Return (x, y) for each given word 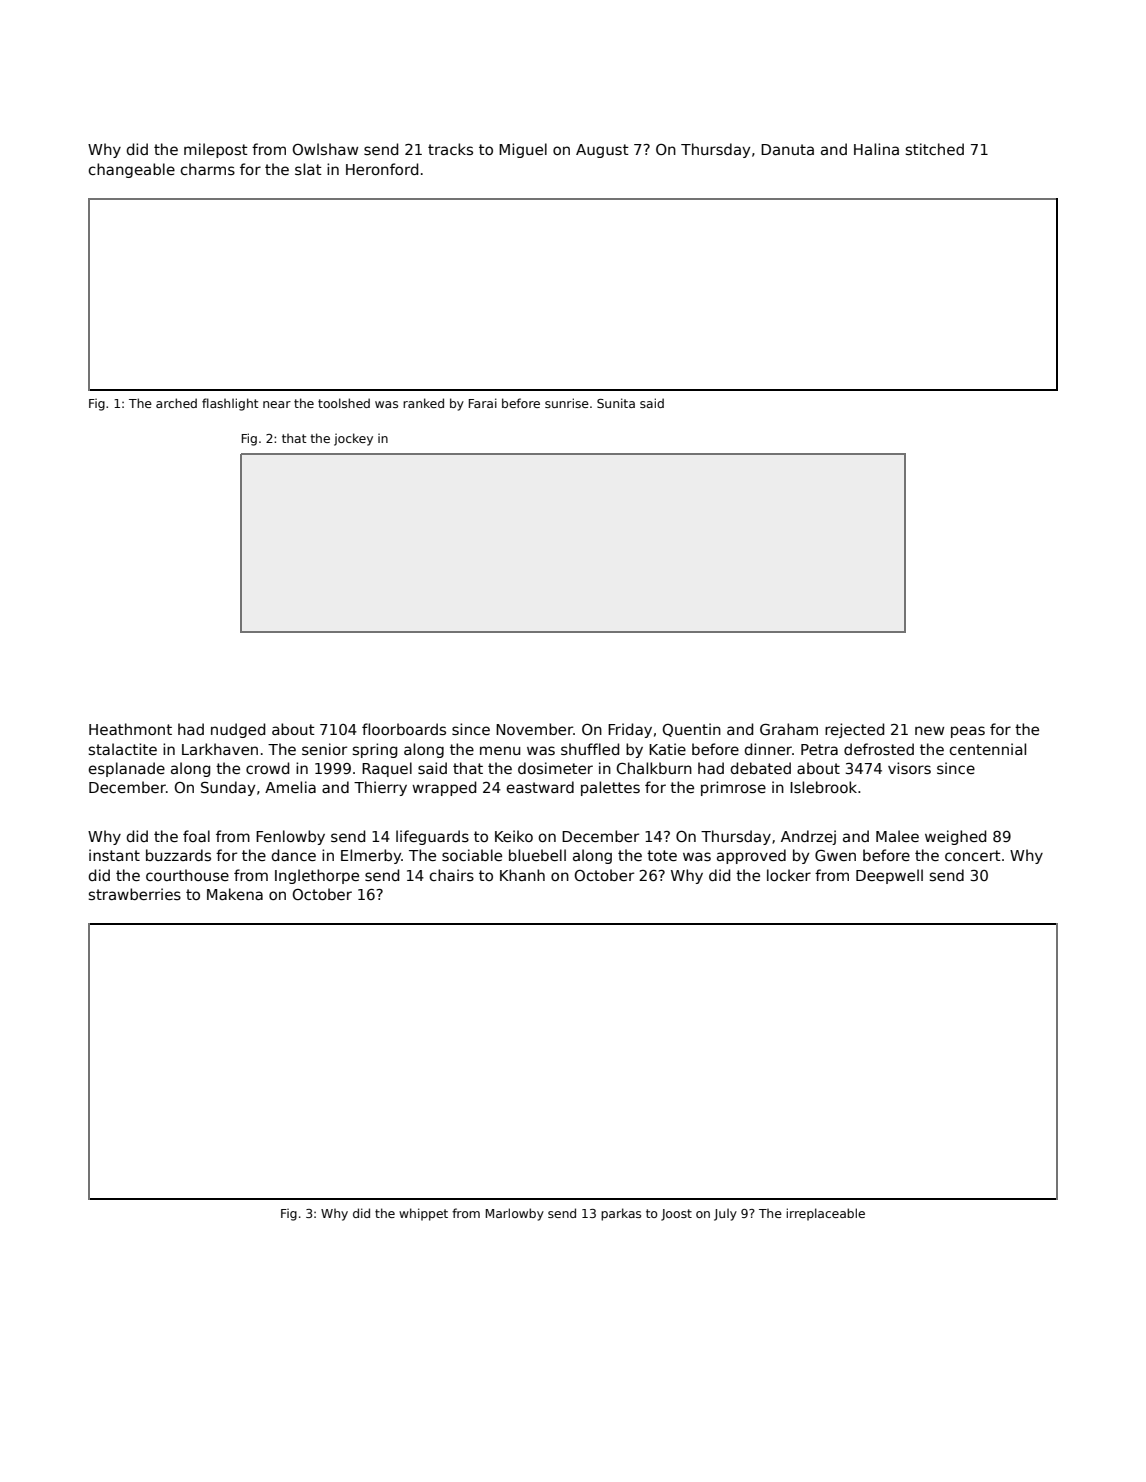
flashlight (230, 404)
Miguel (523, 150)
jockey (353, 439)
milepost (216, 150)
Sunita (616, 403)
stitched (935, 149)
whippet (423, 1214)
